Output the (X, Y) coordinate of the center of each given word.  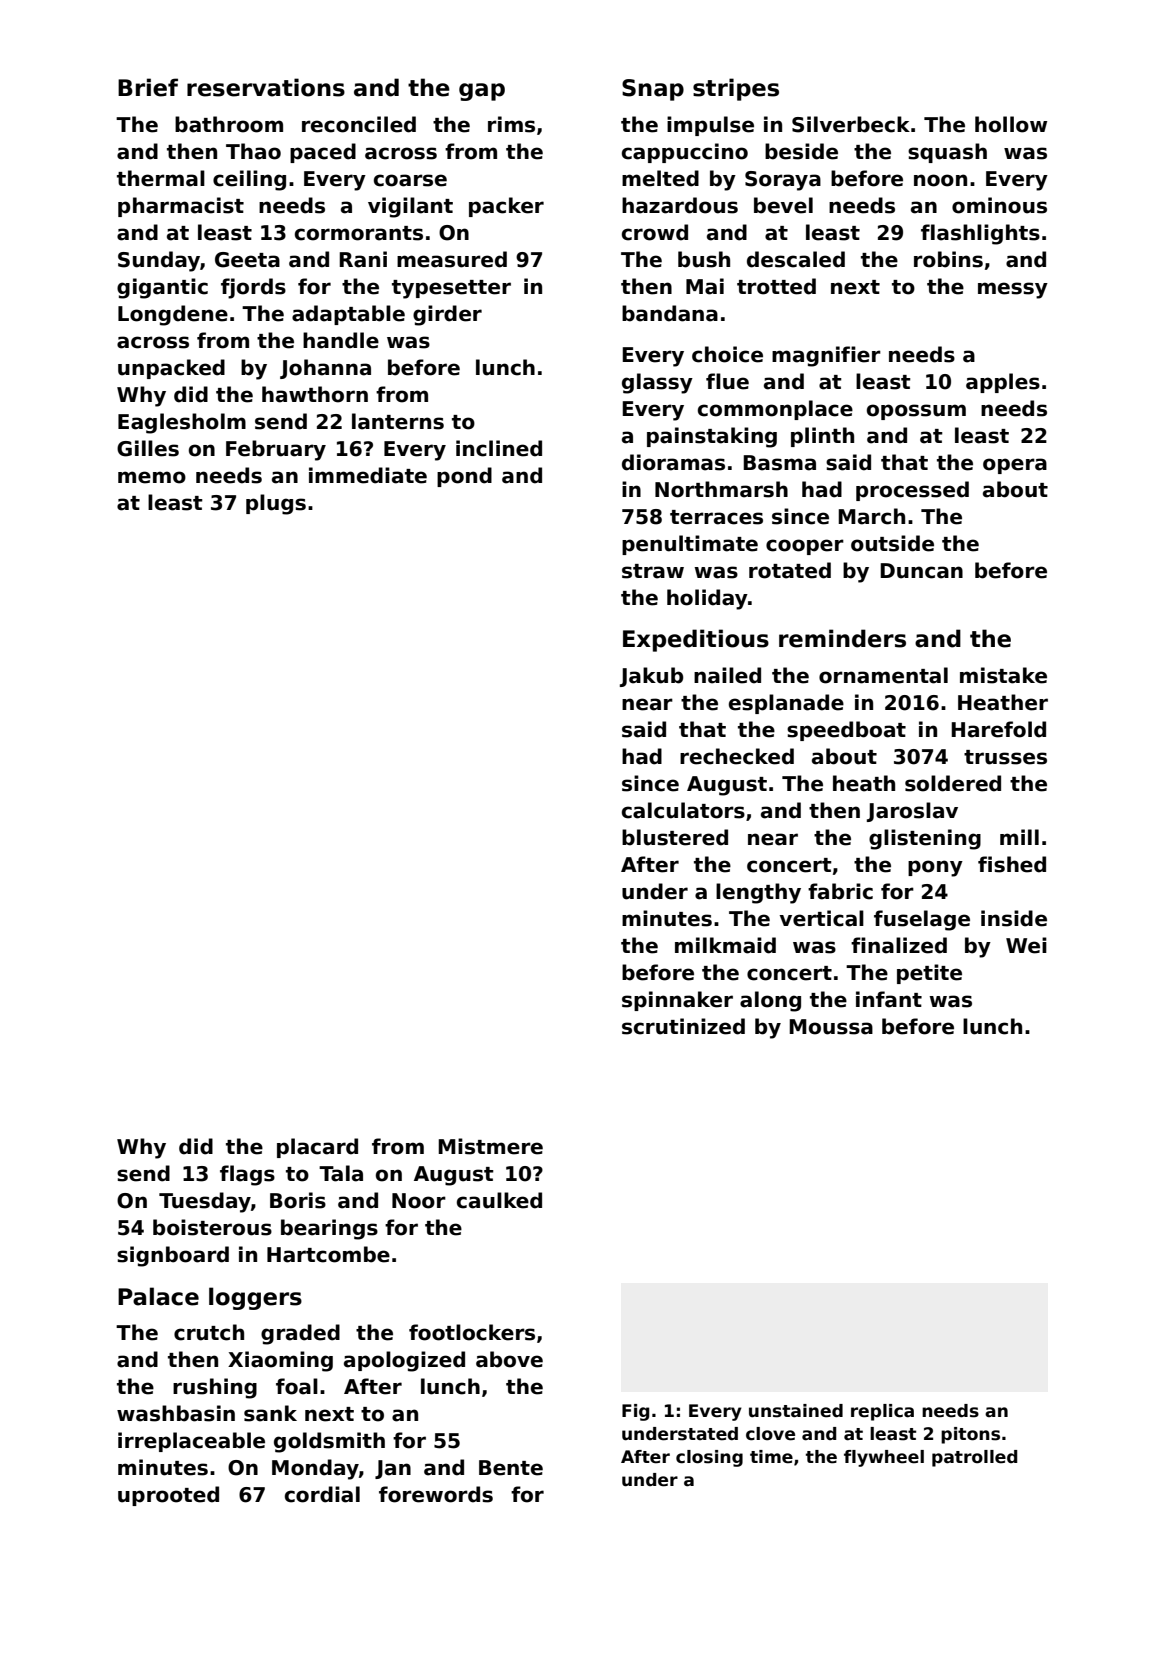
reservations (266, 87)
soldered (953, 783)
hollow (1011, 124)
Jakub (651, 677)
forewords (436, 1494)
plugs (276, 504)
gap (482, 92)
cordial (322, 1494)
